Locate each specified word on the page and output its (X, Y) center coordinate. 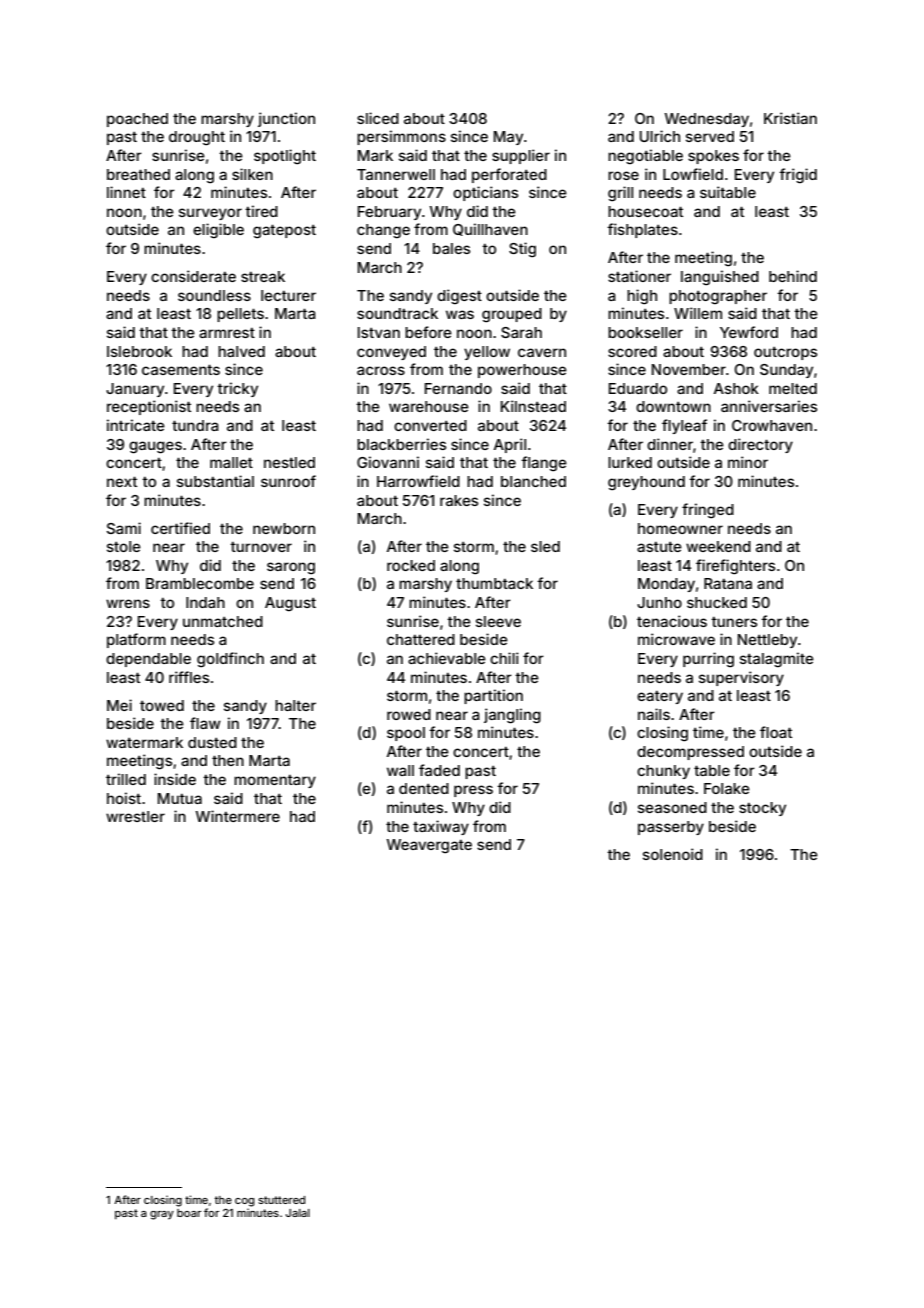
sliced (378, 118)
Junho (659, 602)
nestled (289, 462)
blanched (533, 481)
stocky (762, 809)
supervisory (741, 678)
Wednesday (706, 120)
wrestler (135, 816)
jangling (512, 716)
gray (162, 1215)
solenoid (673, 854)
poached (137, 120)
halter (295, 705)
